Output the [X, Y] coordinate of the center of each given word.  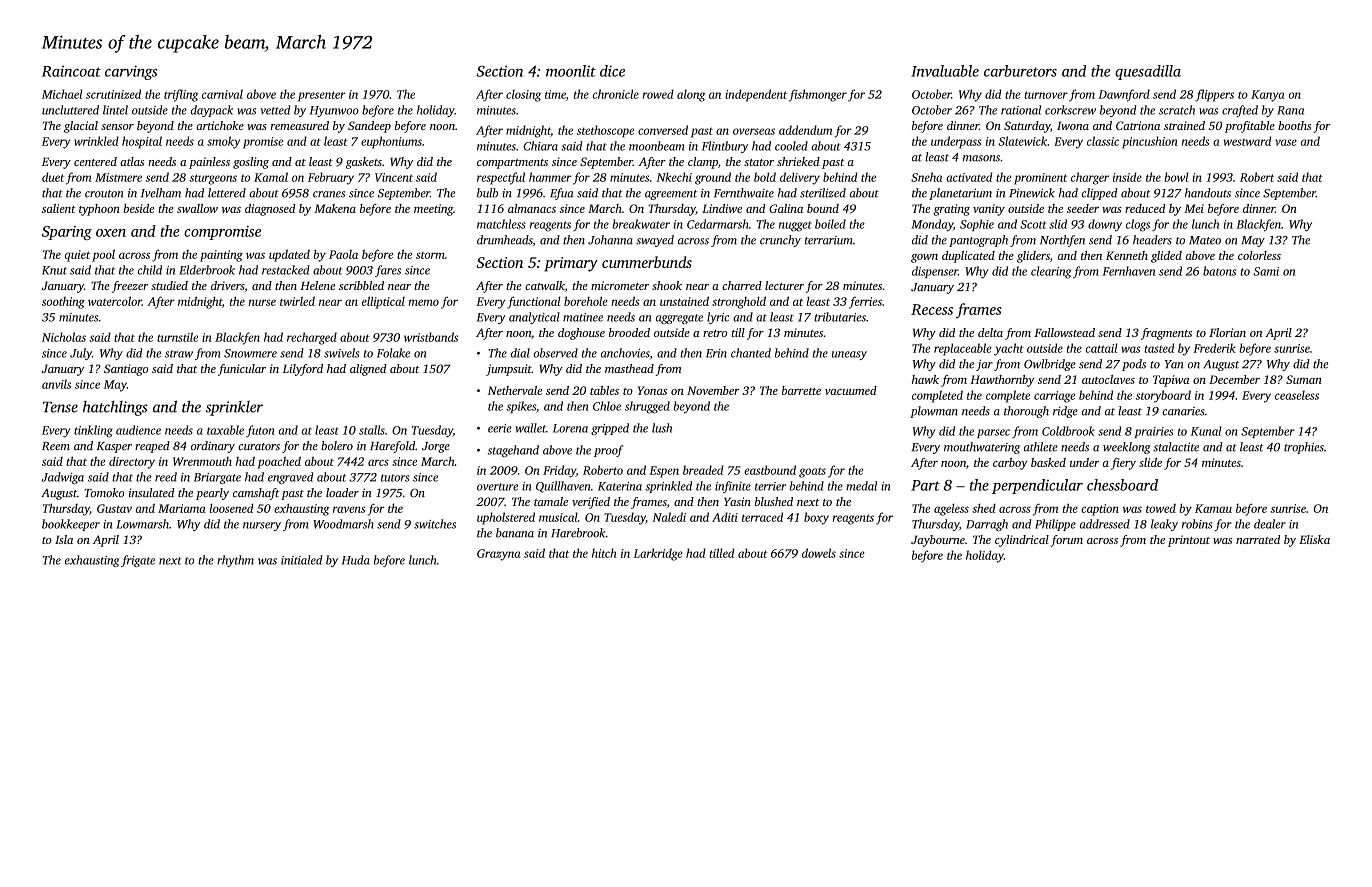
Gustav [114, 508]
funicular [242, 370]
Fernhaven [1128, 271]
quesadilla [1148, 72]
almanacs [532, 208]
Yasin [737, 501]
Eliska [1314, 539]
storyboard [1163, 396]
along [691, 95]
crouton [104, 194]
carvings [131, 72]
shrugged [647, 407]
